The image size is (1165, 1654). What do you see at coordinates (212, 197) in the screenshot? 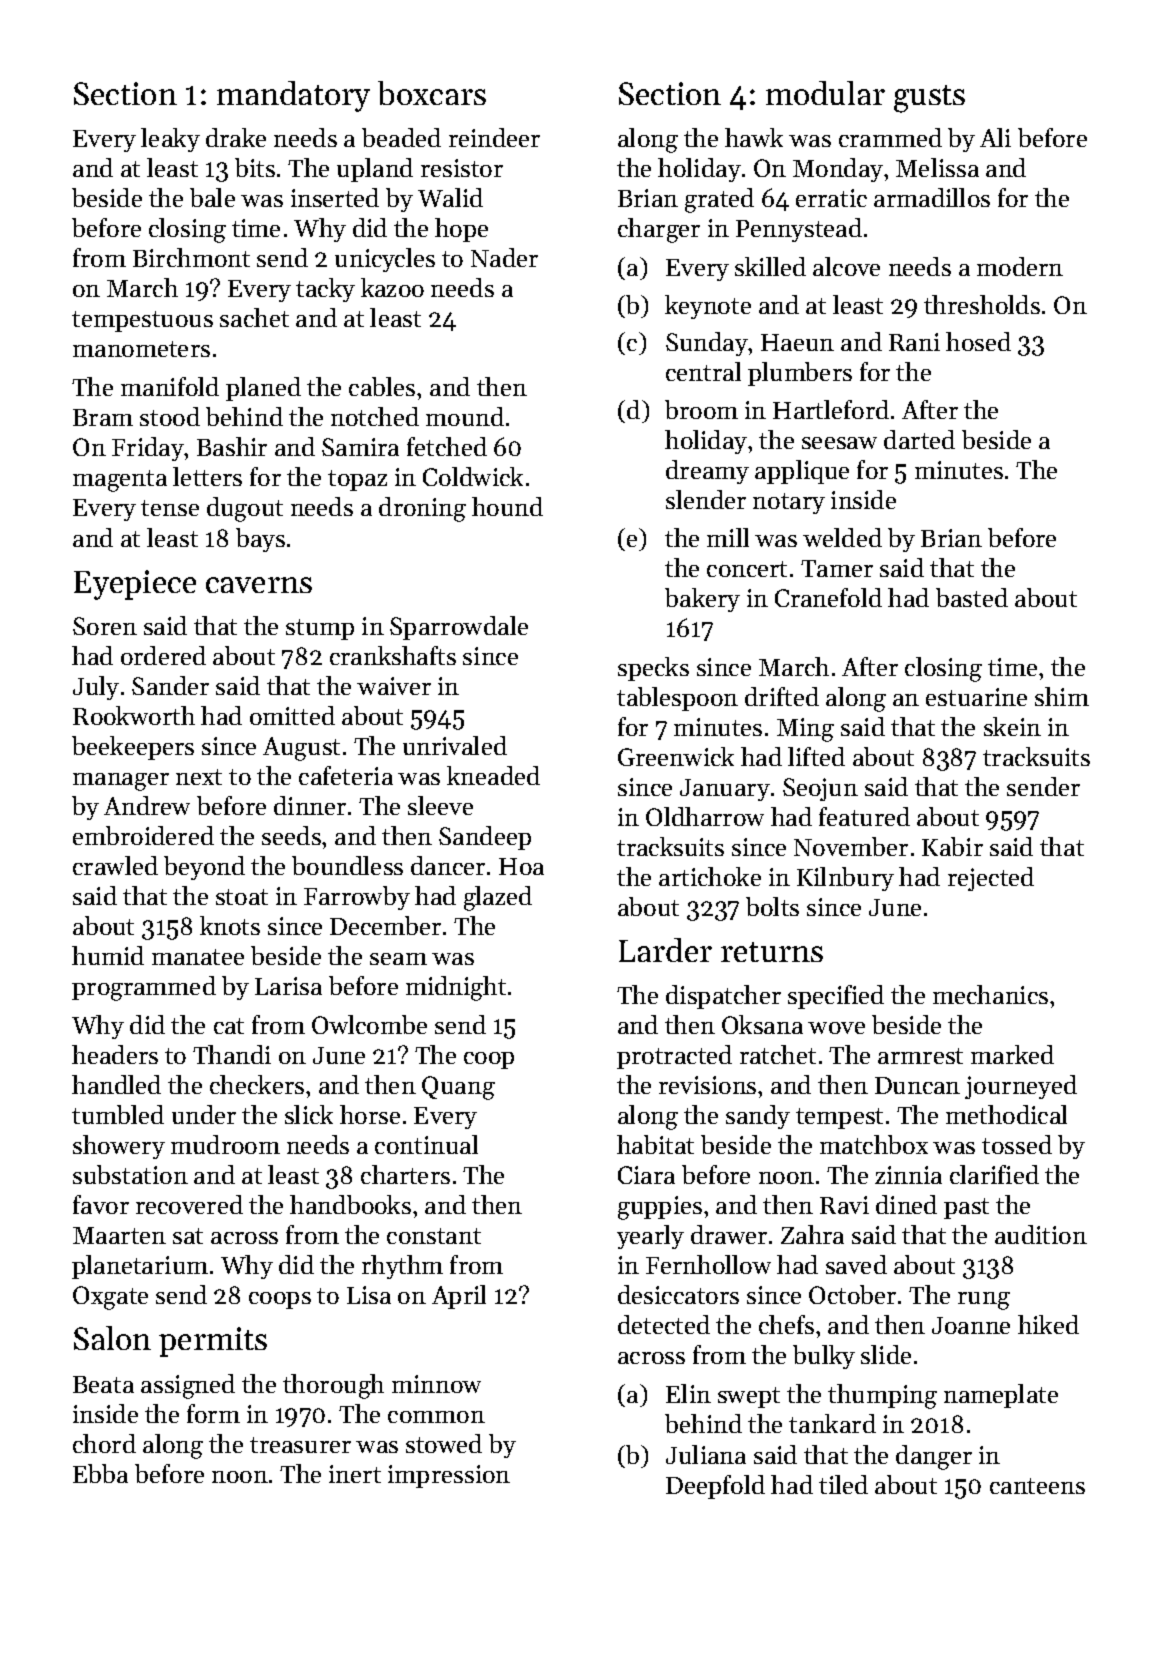
I see `bale` at bounding box center [212, 197].
